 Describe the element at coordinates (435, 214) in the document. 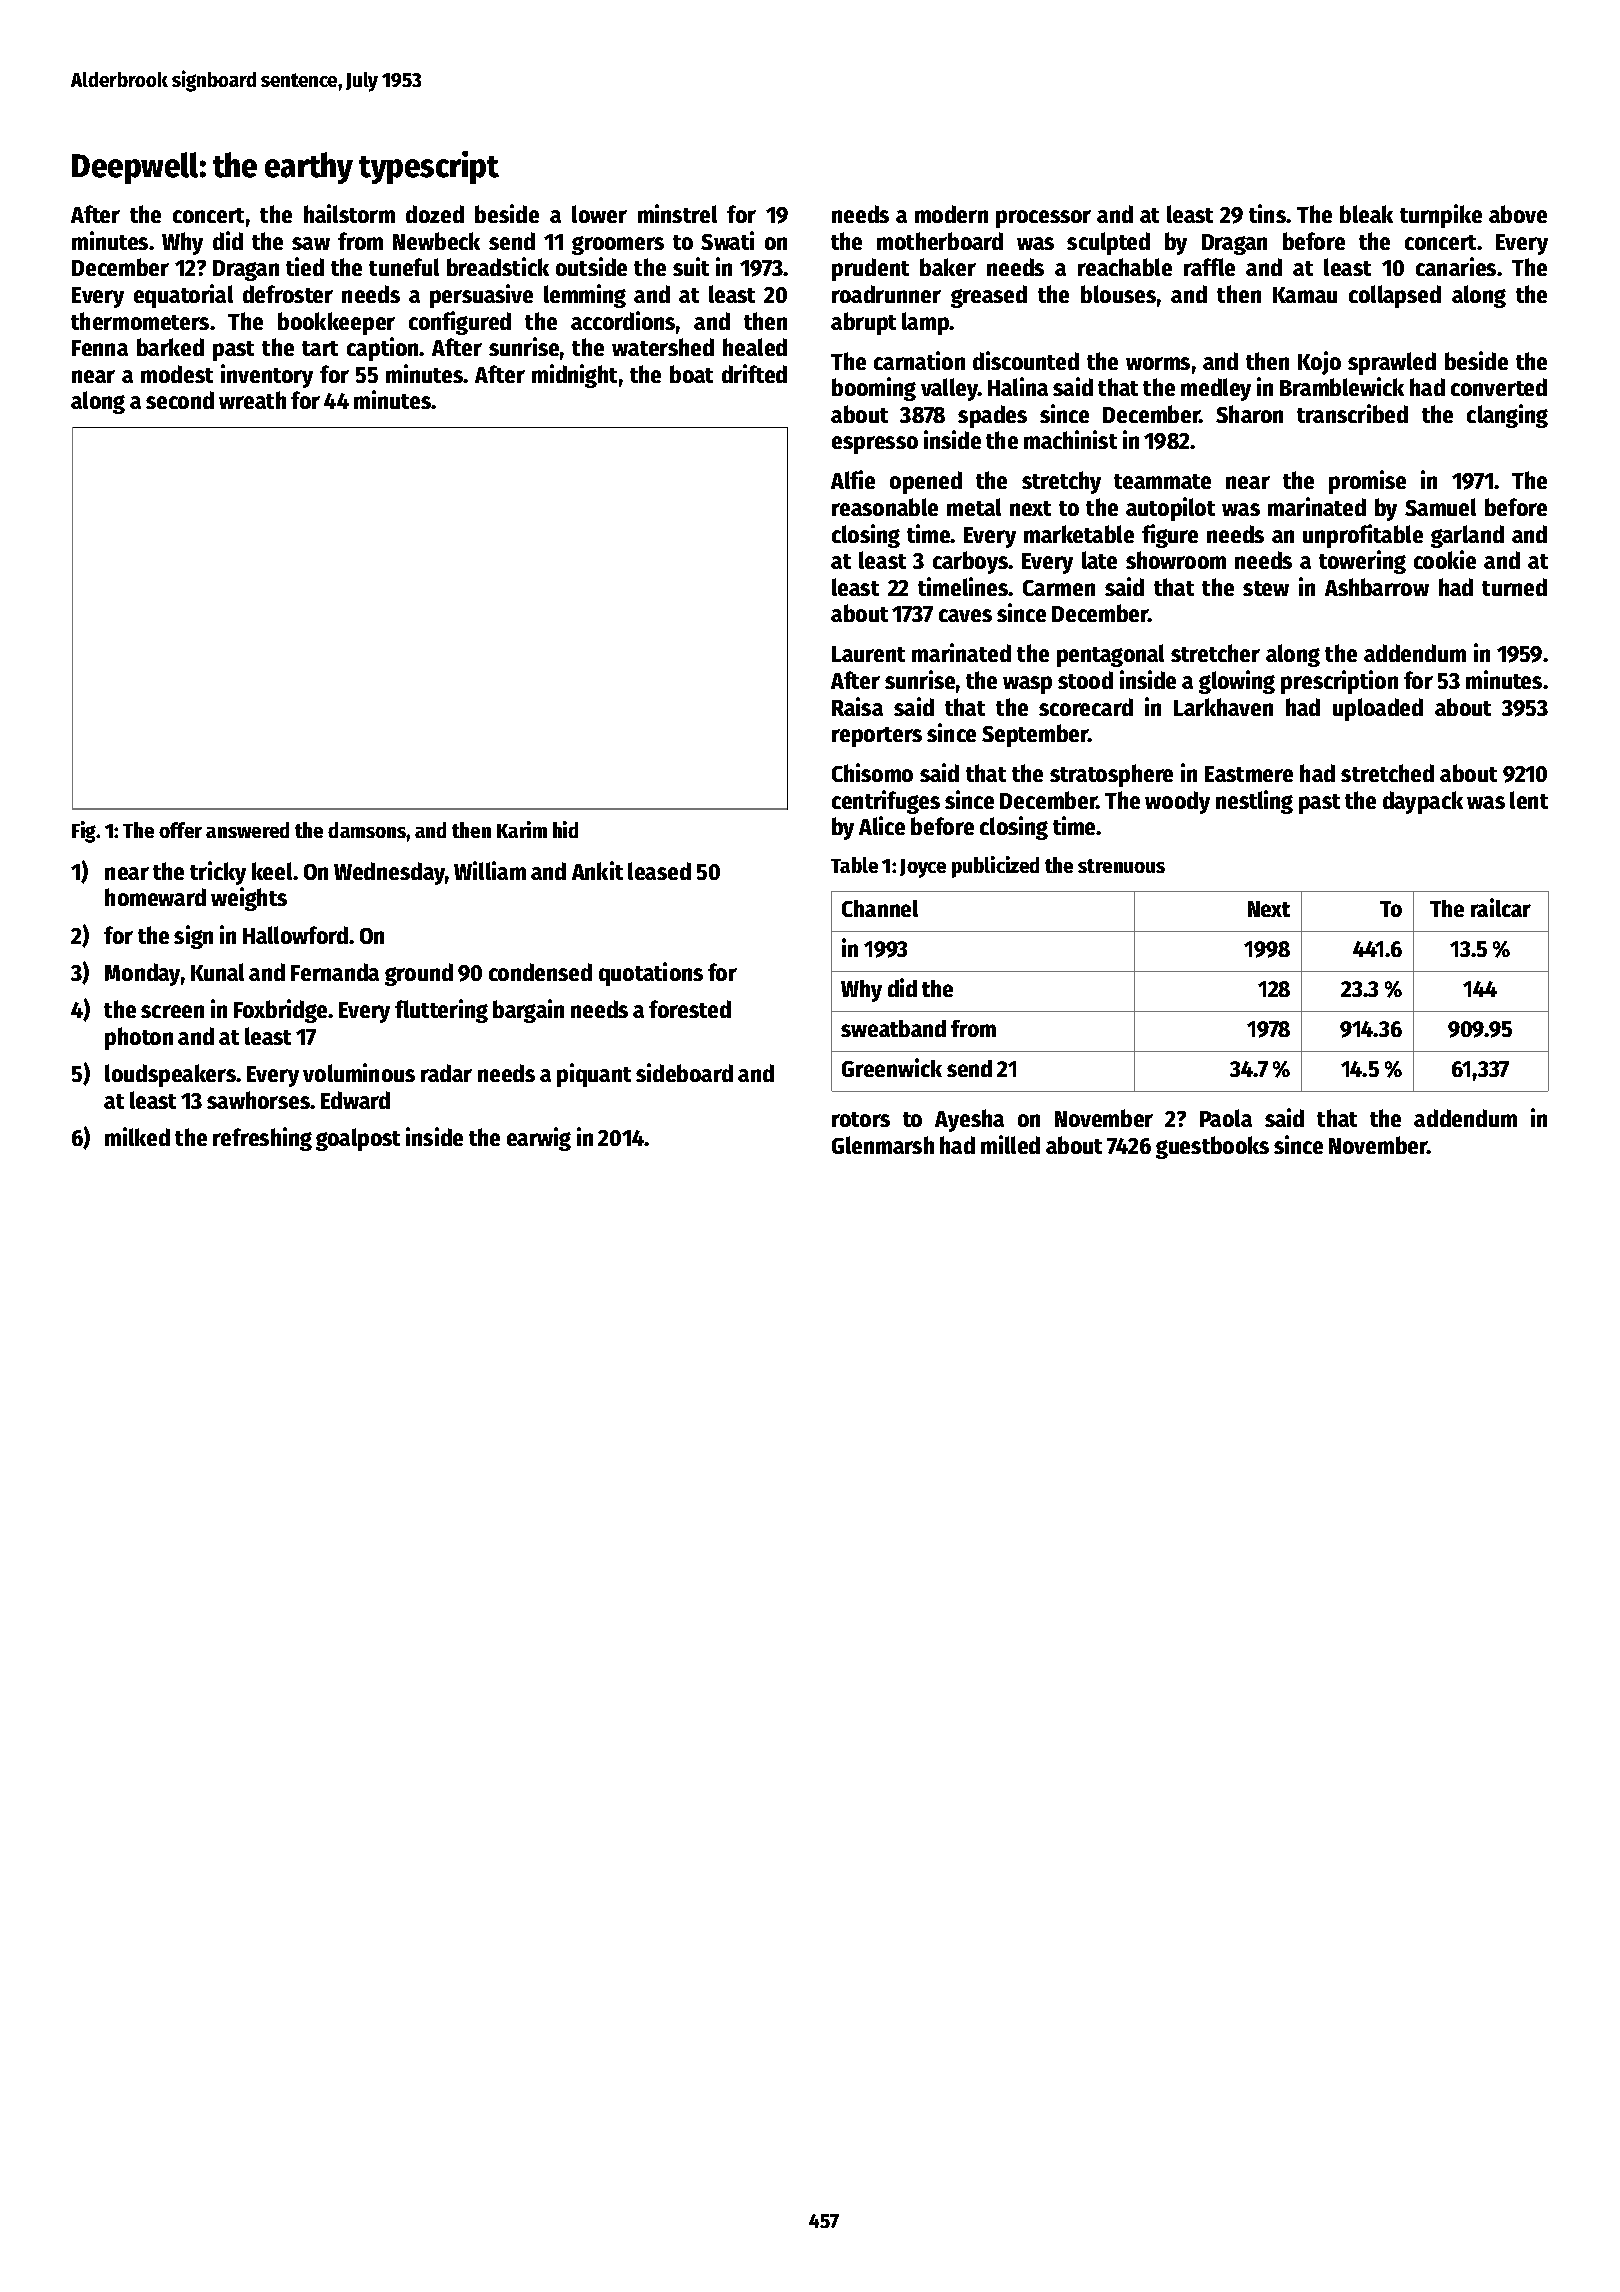

I see `dozed` at that location.
